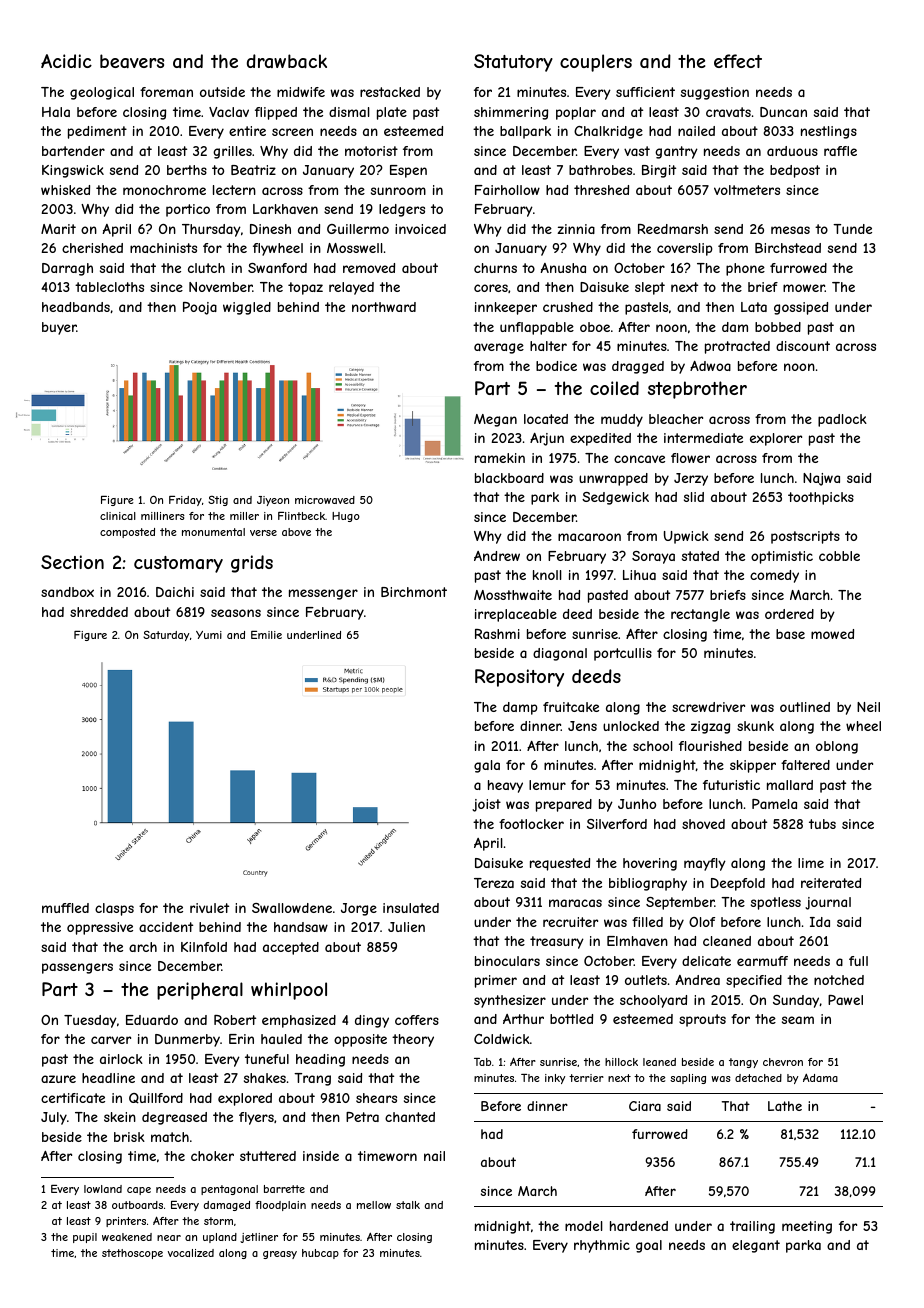 The image size is (924, 1308). I want to click on clasps, so click(114, 909).
